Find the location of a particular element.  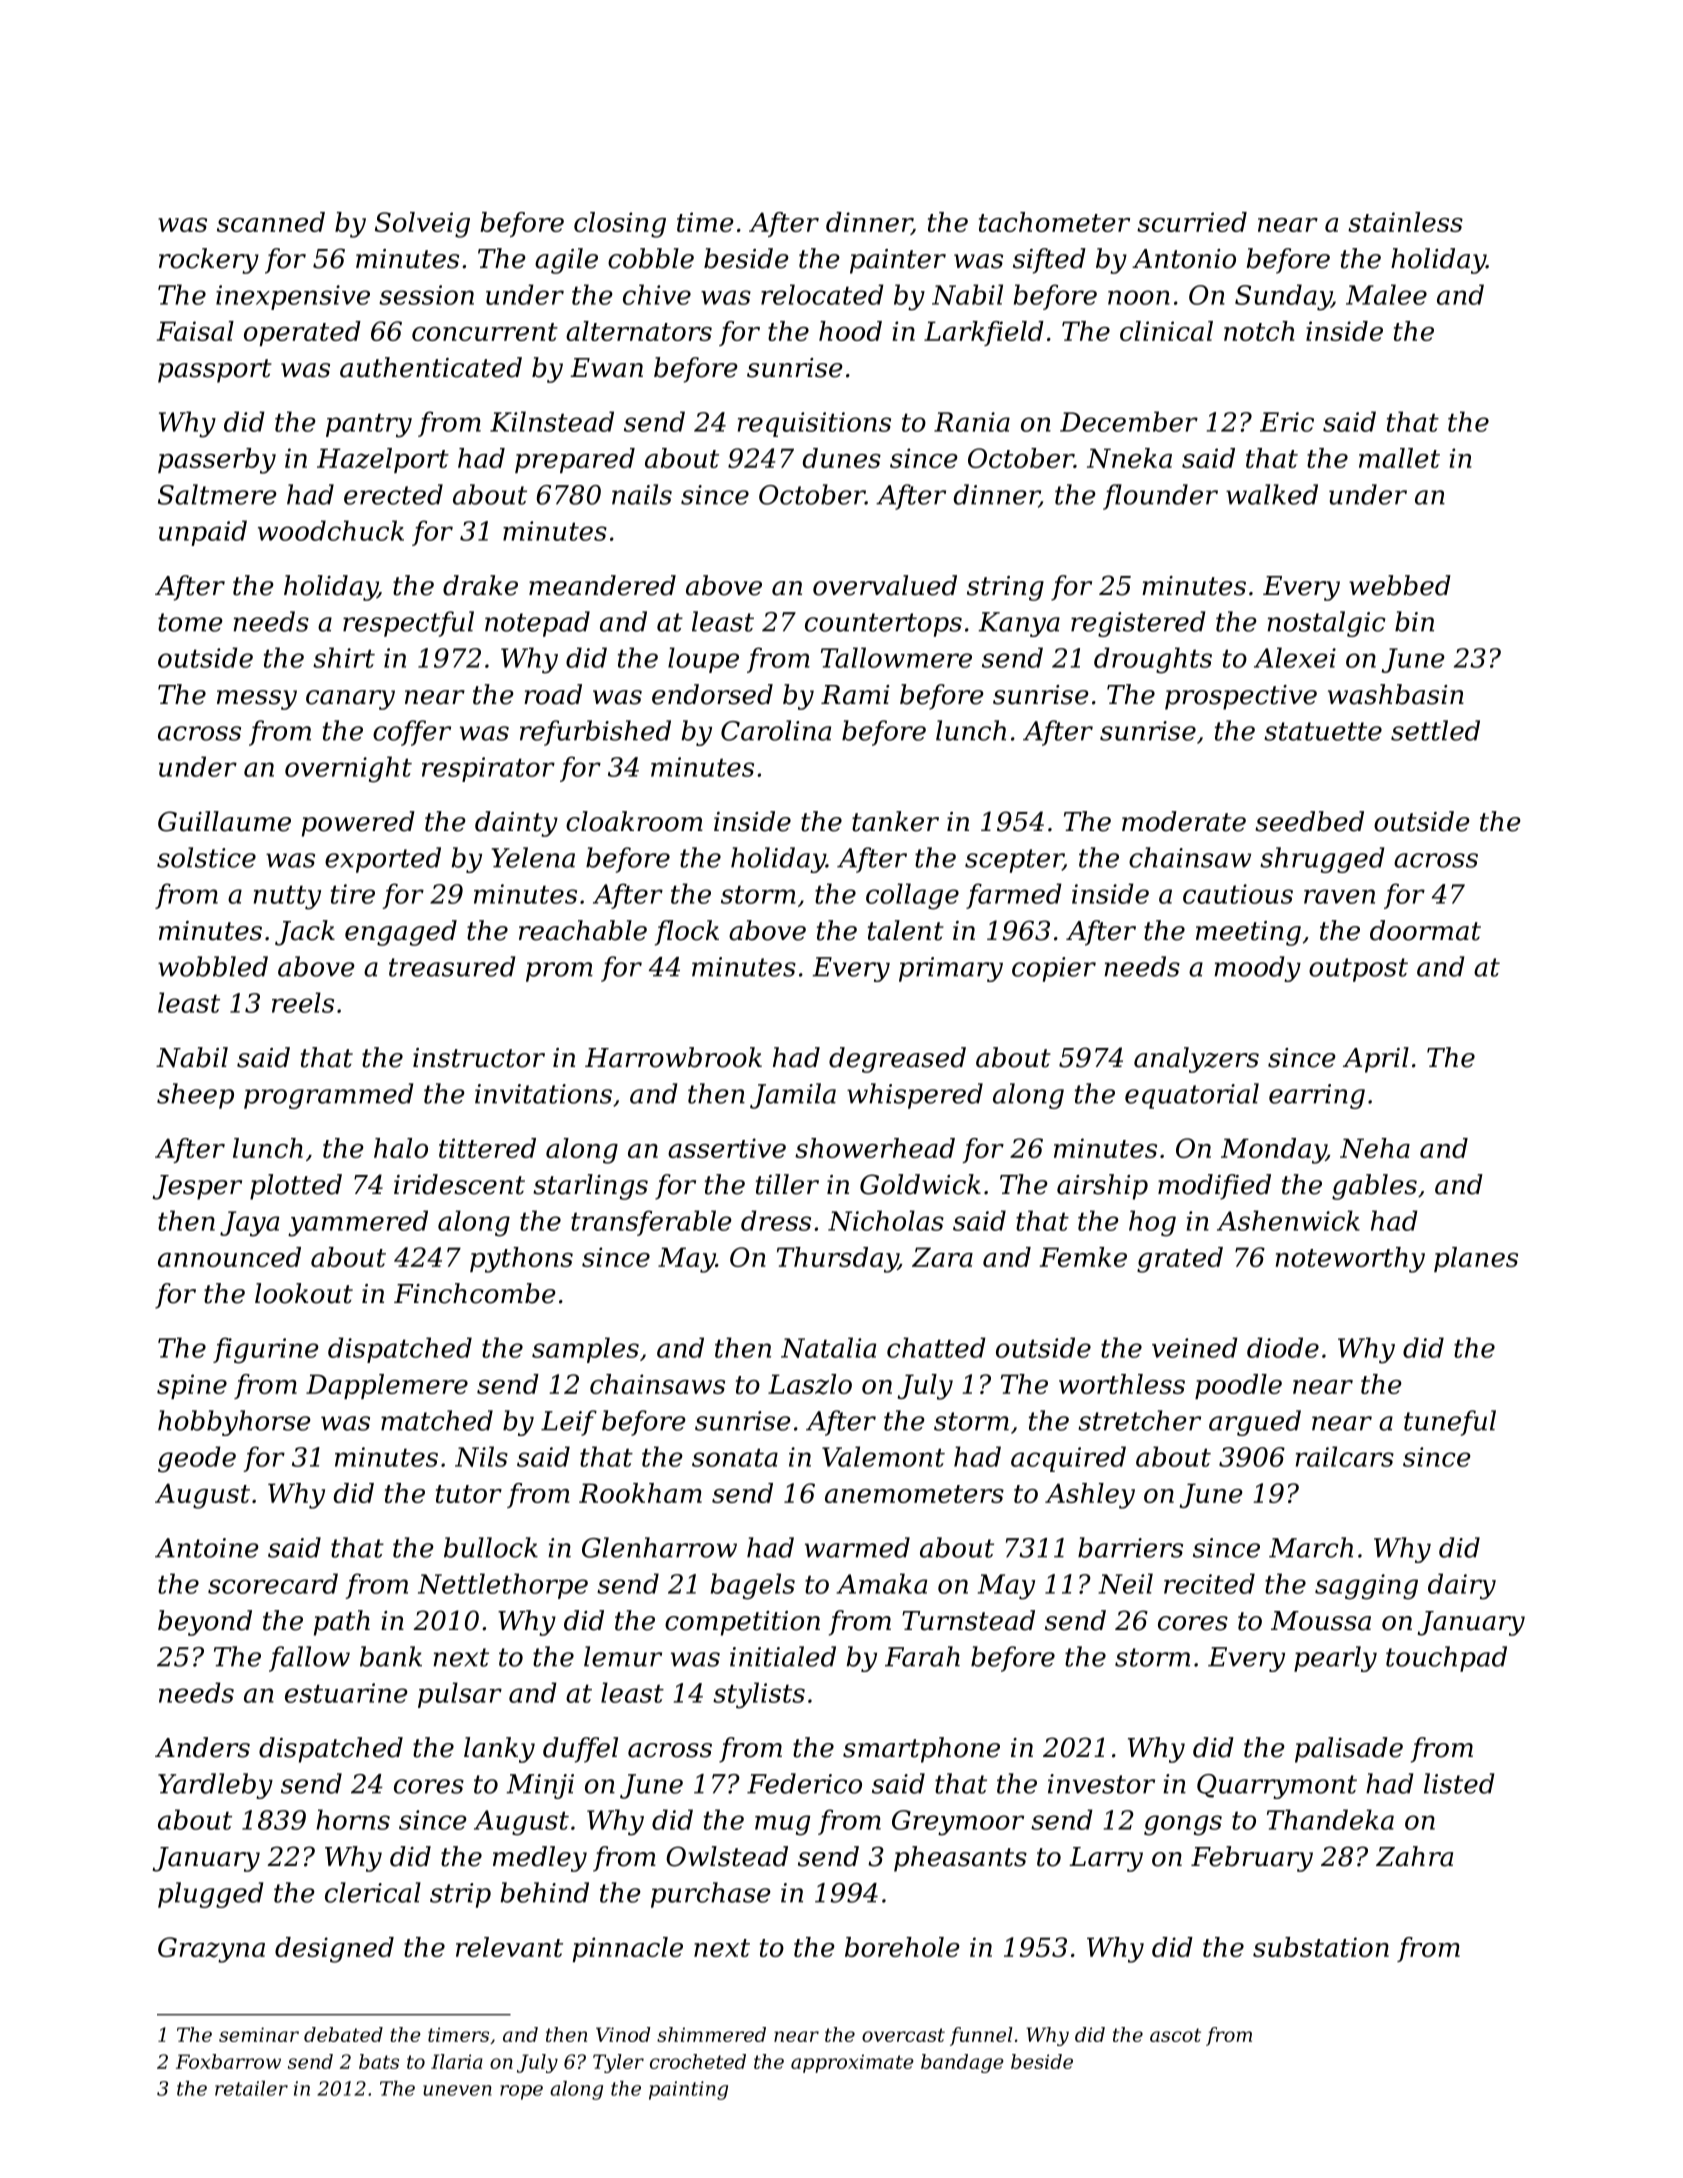

Malee is located at coordinates (1386, 294).
